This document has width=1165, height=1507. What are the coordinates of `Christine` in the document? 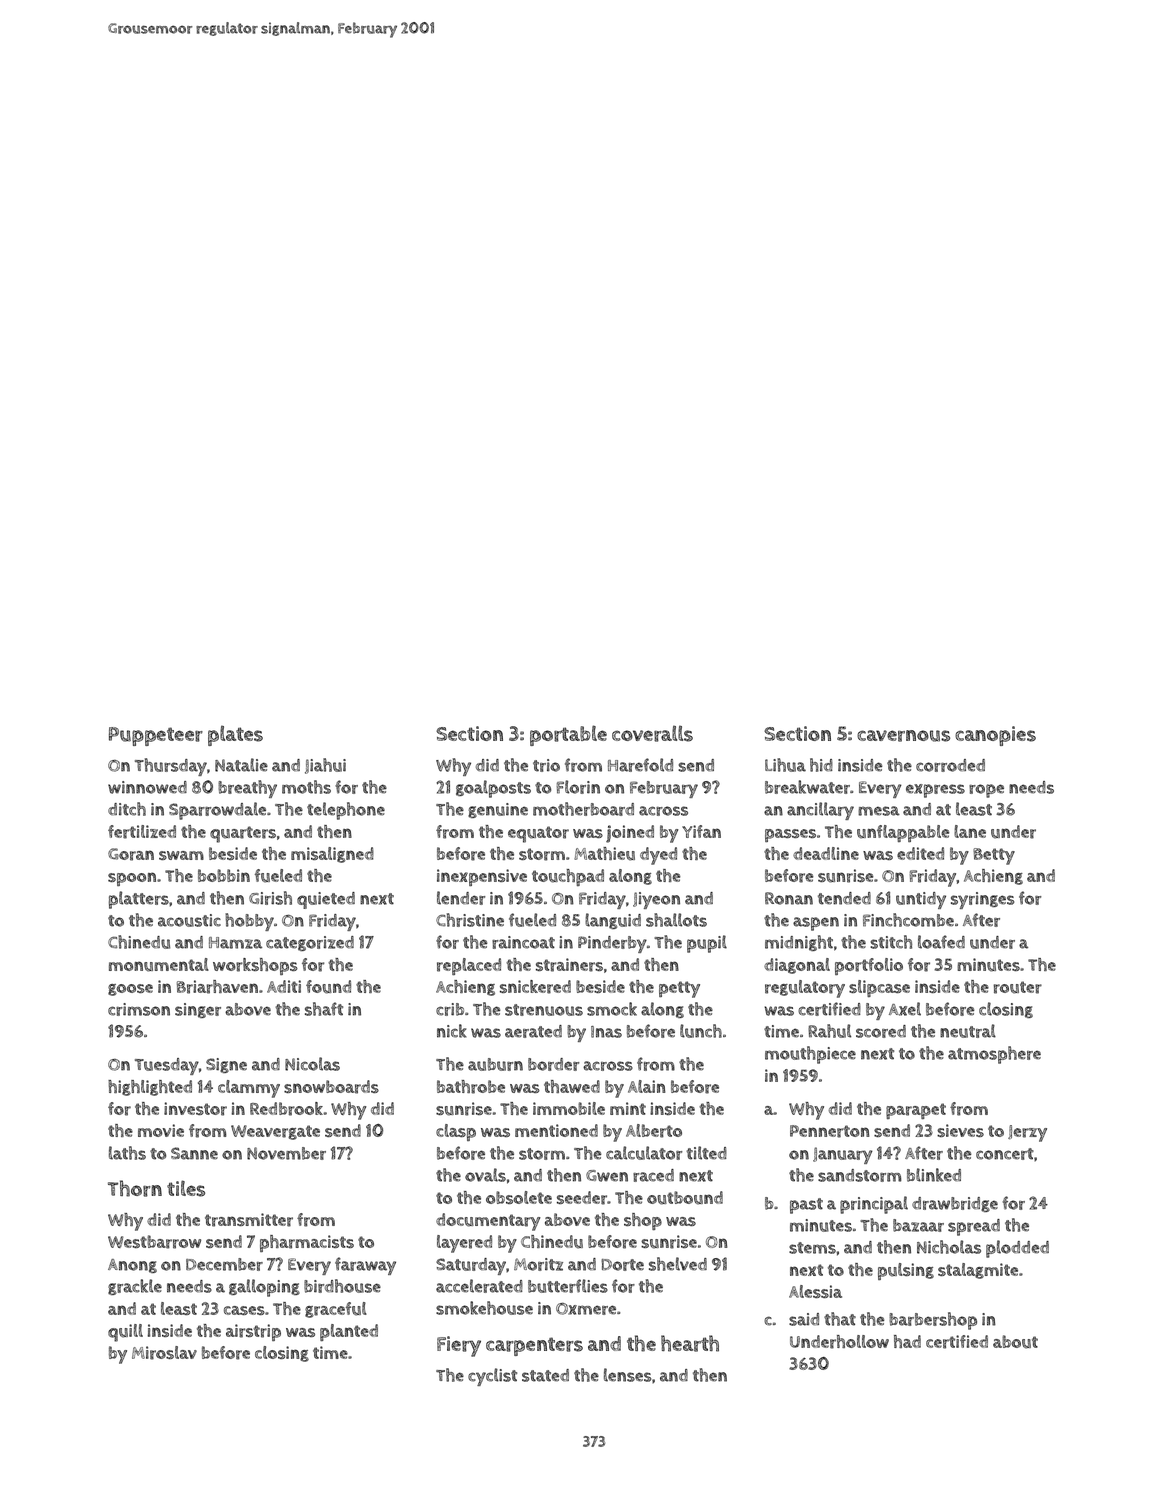 It's located at (470, 920).
